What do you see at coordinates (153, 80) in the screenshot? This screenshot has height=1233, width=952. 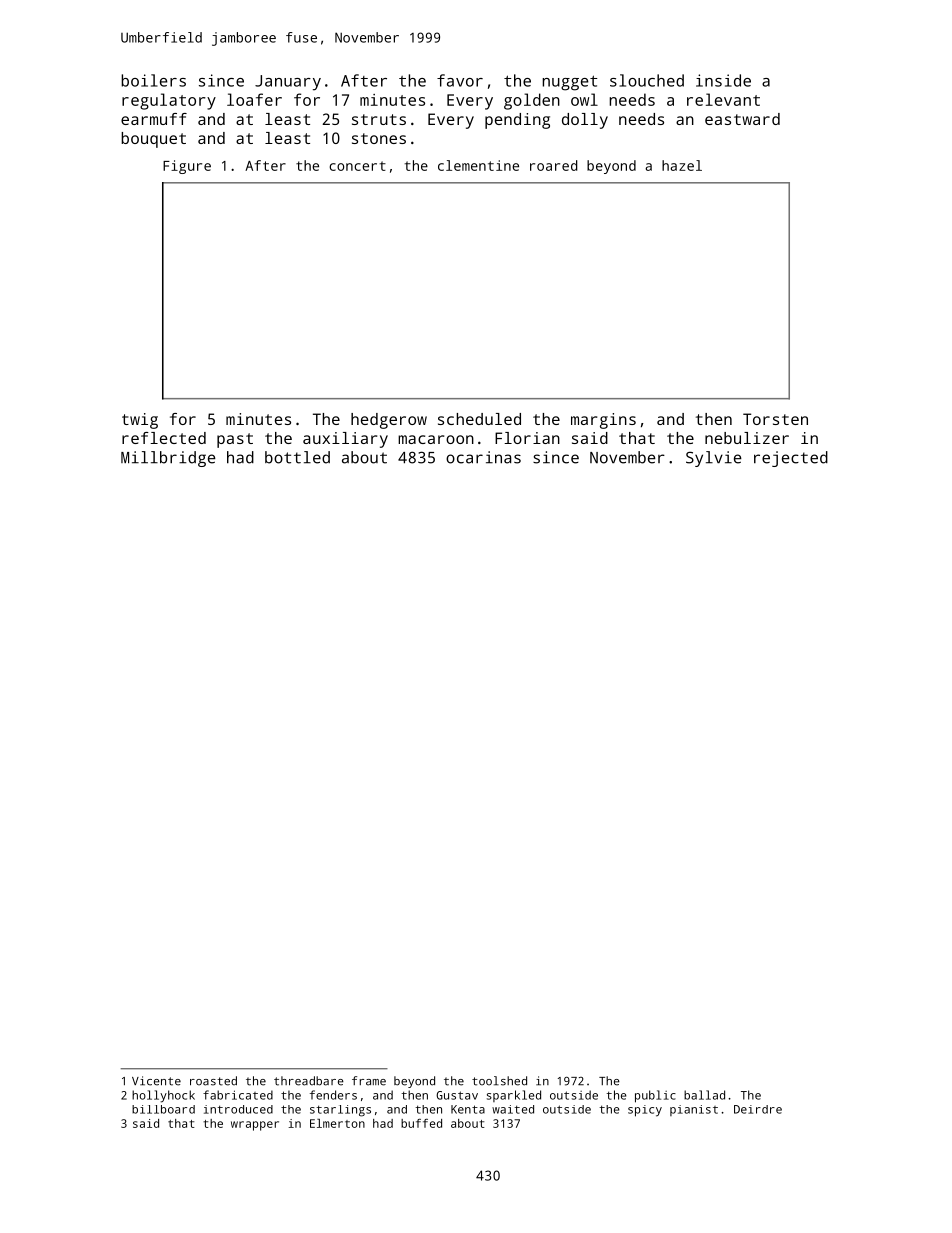 I see `boilers` at bounding box center [153, 80].
